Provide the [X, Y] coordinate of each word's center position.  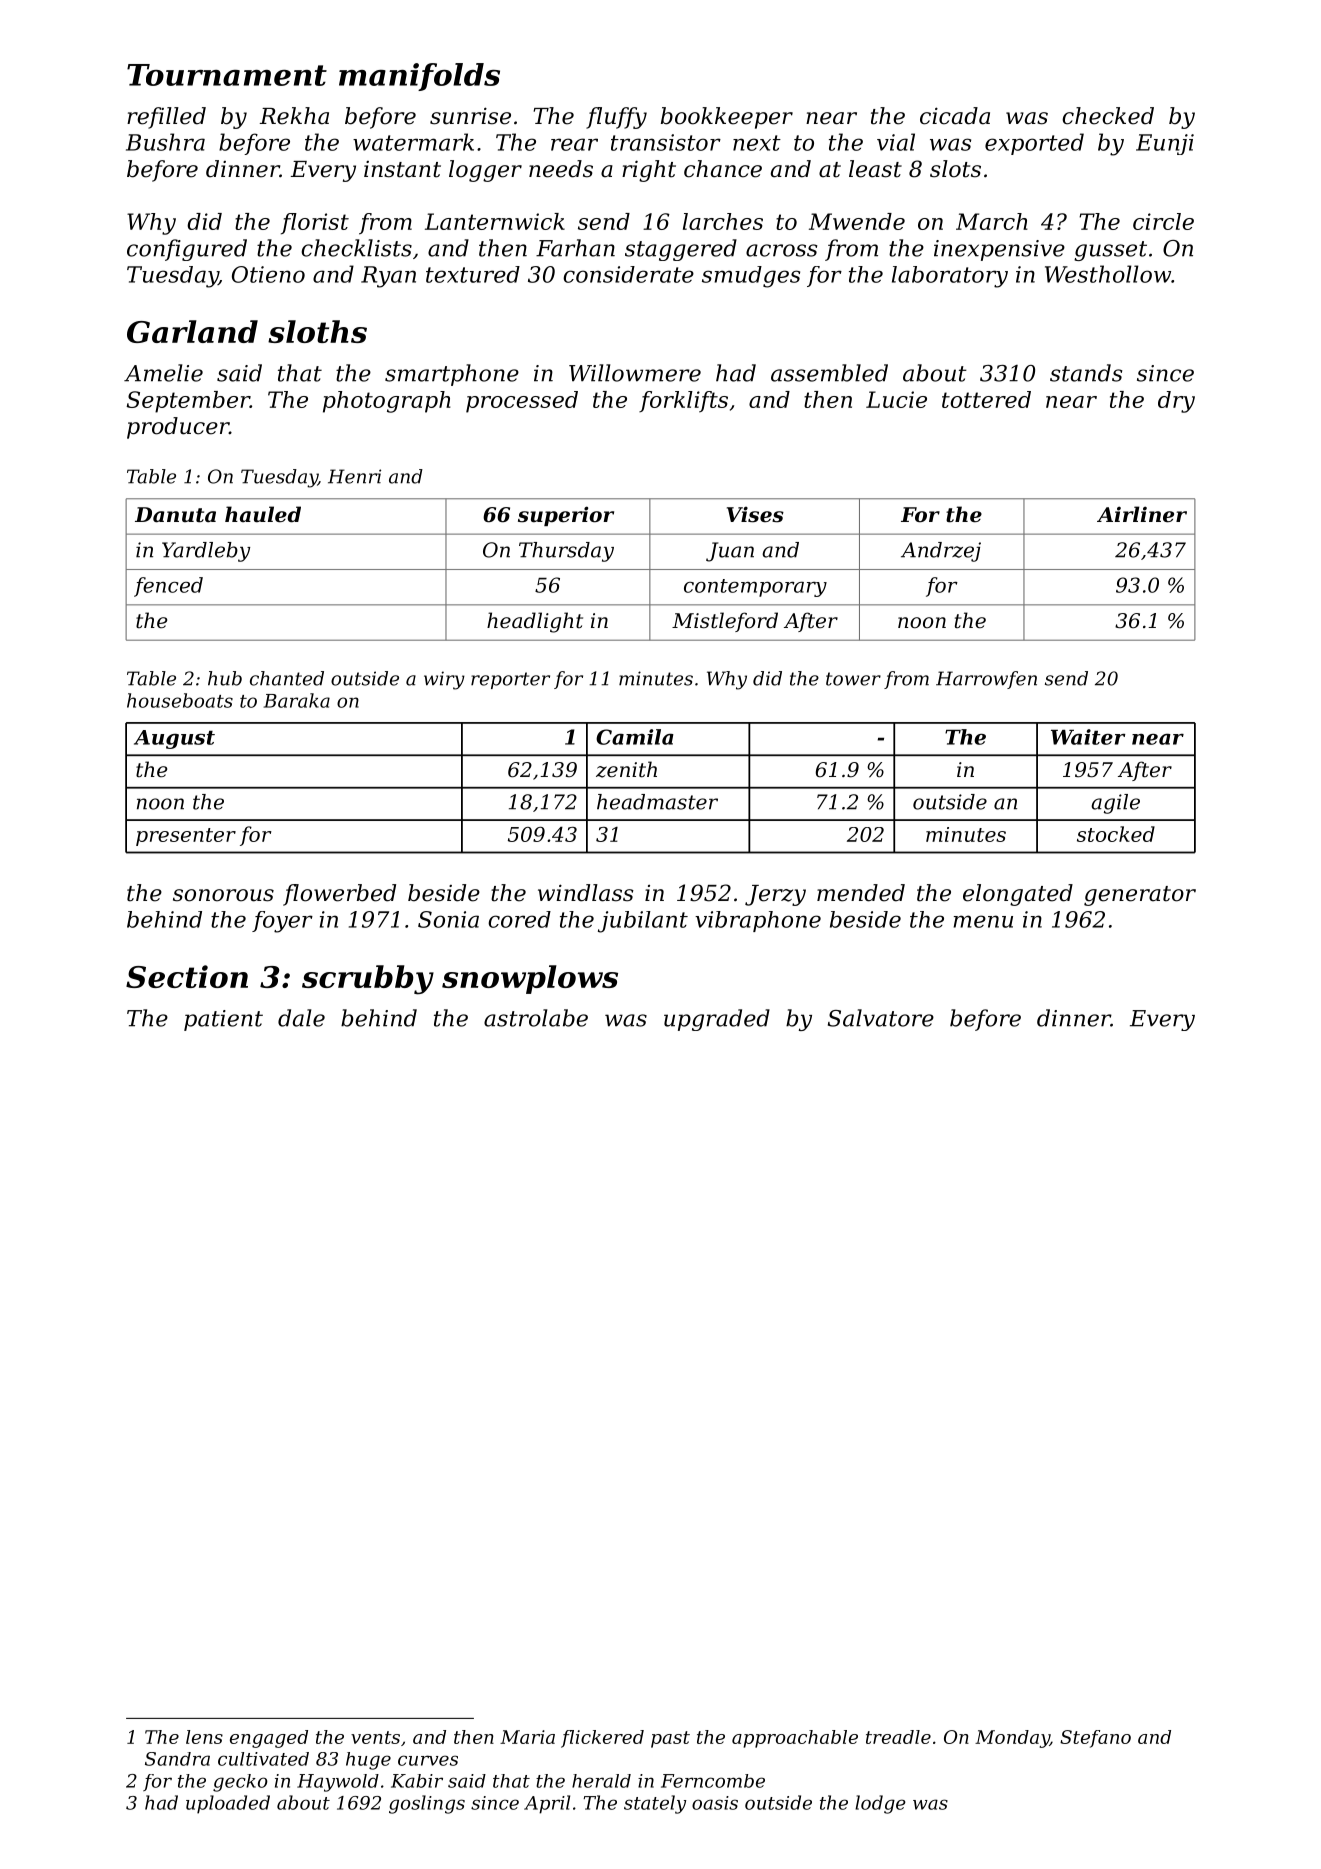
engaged [269, 1739]
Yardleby [206, 552]
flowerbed [339, 895]
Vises [755, 515]
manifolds [419, 77]
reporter [510, 680]
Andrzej [941, 552]
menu [983, 921]
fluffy [616, 118]
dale [301, 1018]
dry [1176, 402]
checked [1108, 116]
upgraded [717, 1020]
